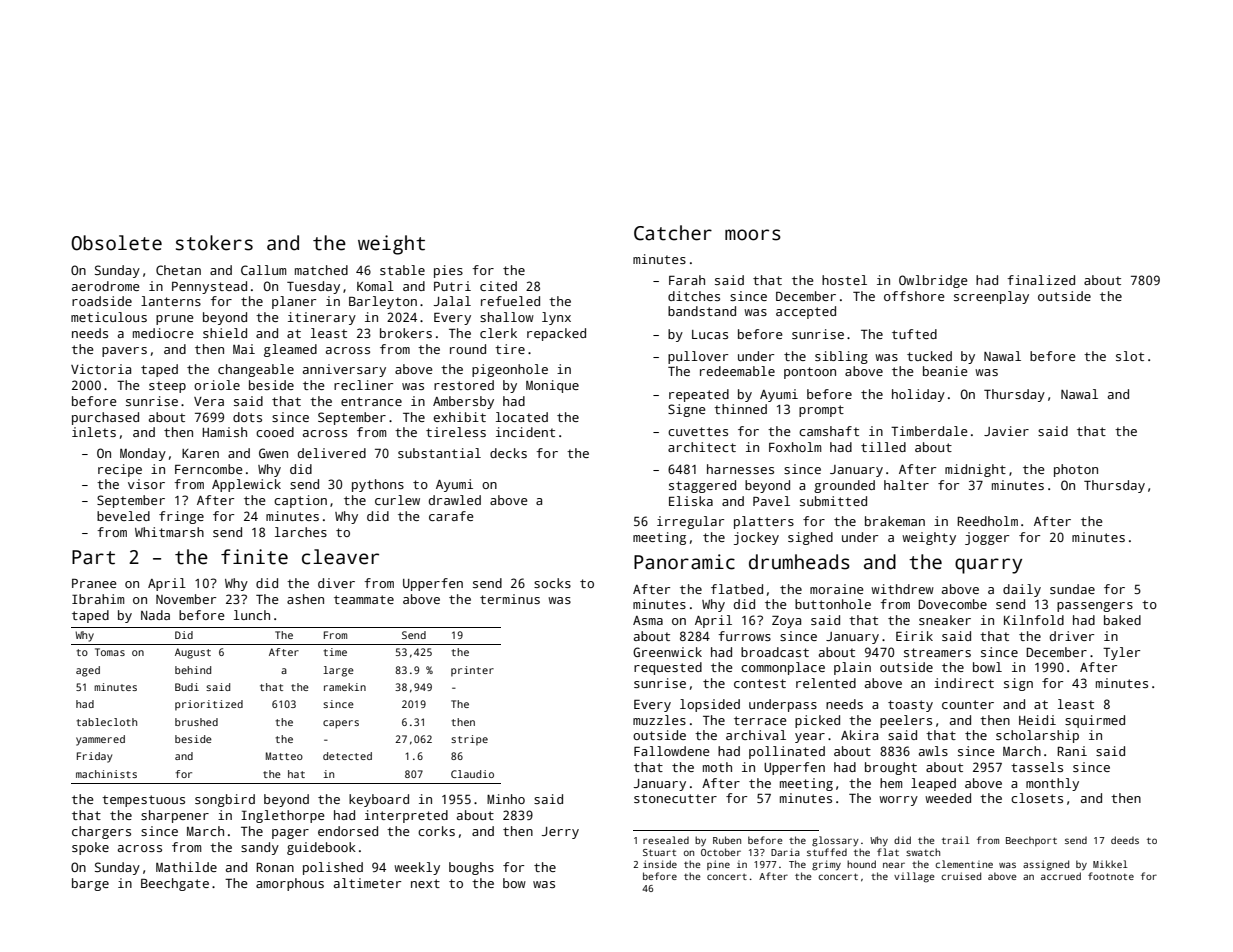  I want to click on midnight, so click(975, 470).
